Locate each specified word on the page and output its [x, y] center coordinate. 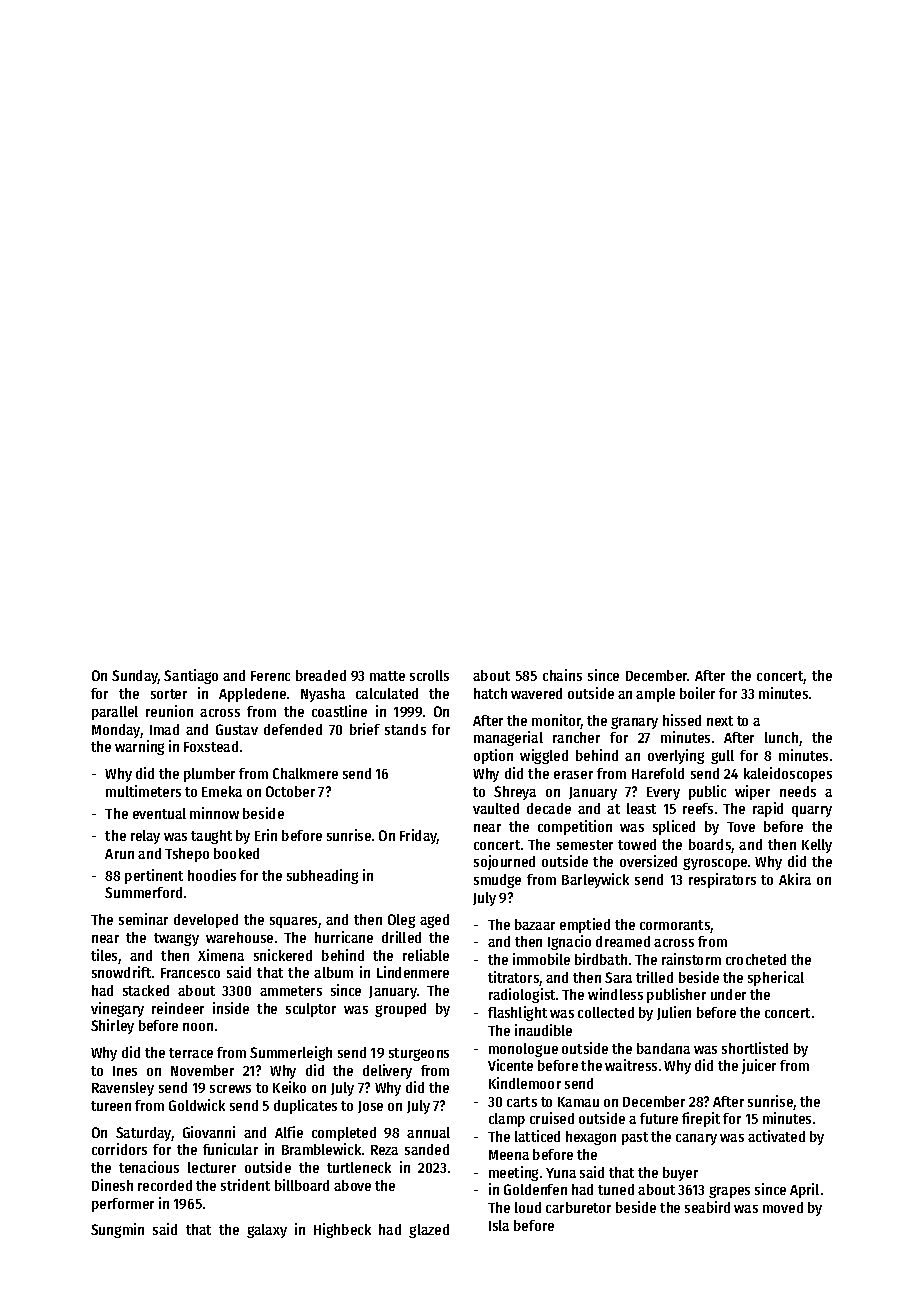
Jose [370, 1107]
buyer [680, 1174]
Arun [119, 854]
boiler [697, 693]
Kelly [817, 846]
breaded [321, 675]
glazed [429, 1231]
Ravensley [123, 1089]
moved [783, 1207]
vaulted [496, 808]
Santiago [191, 676]
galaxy [267, 1231]
